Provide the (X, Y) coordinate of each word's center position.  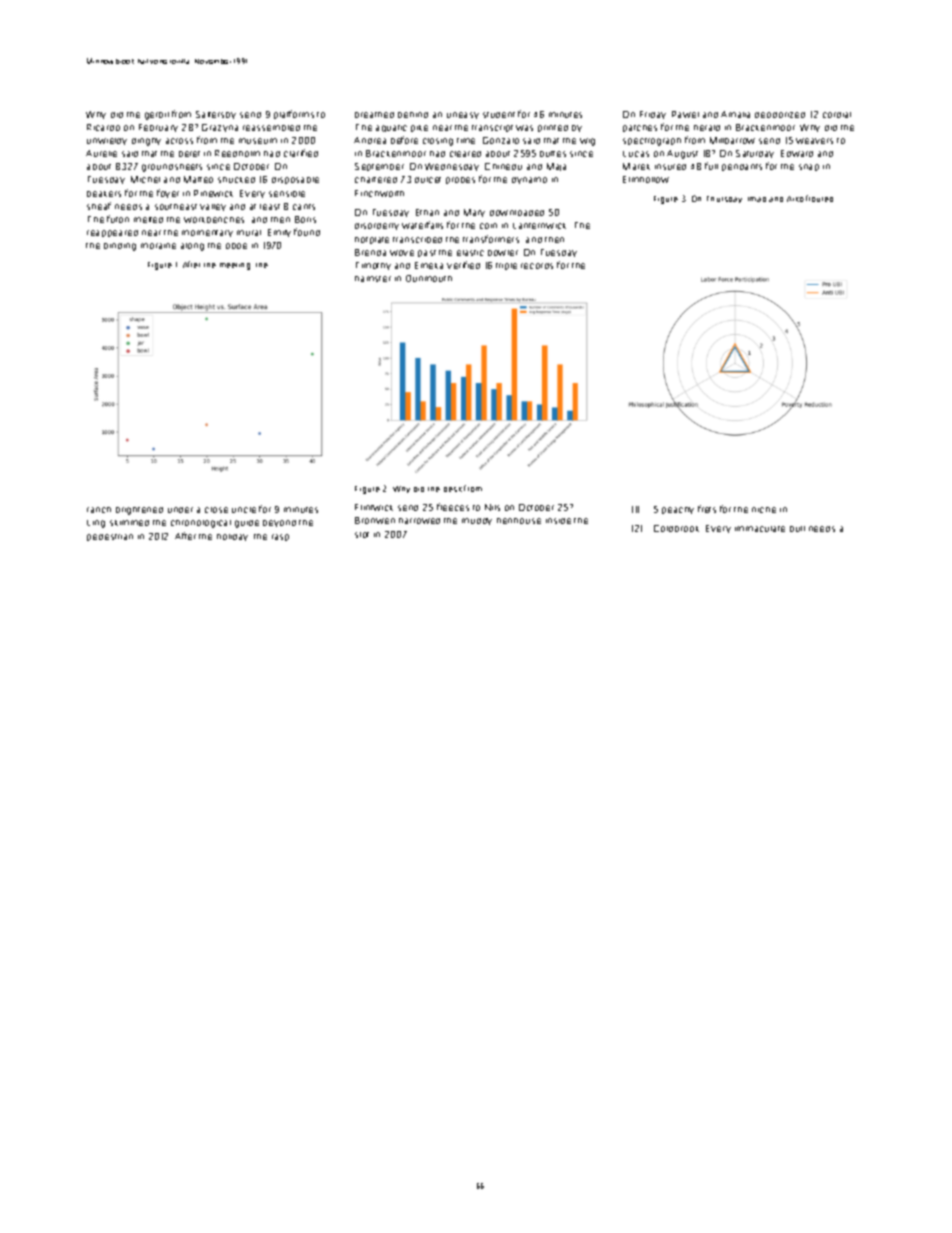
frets (707, 509)
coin (488, 226)
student (499, 115)
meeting (235, 266)
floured (819, 198)
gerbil (157, 116)
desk (453, 489)
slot (362, 535)
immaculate (760, 529)
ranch (99, 510)
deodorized (780, 115)
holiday (232, 537)
